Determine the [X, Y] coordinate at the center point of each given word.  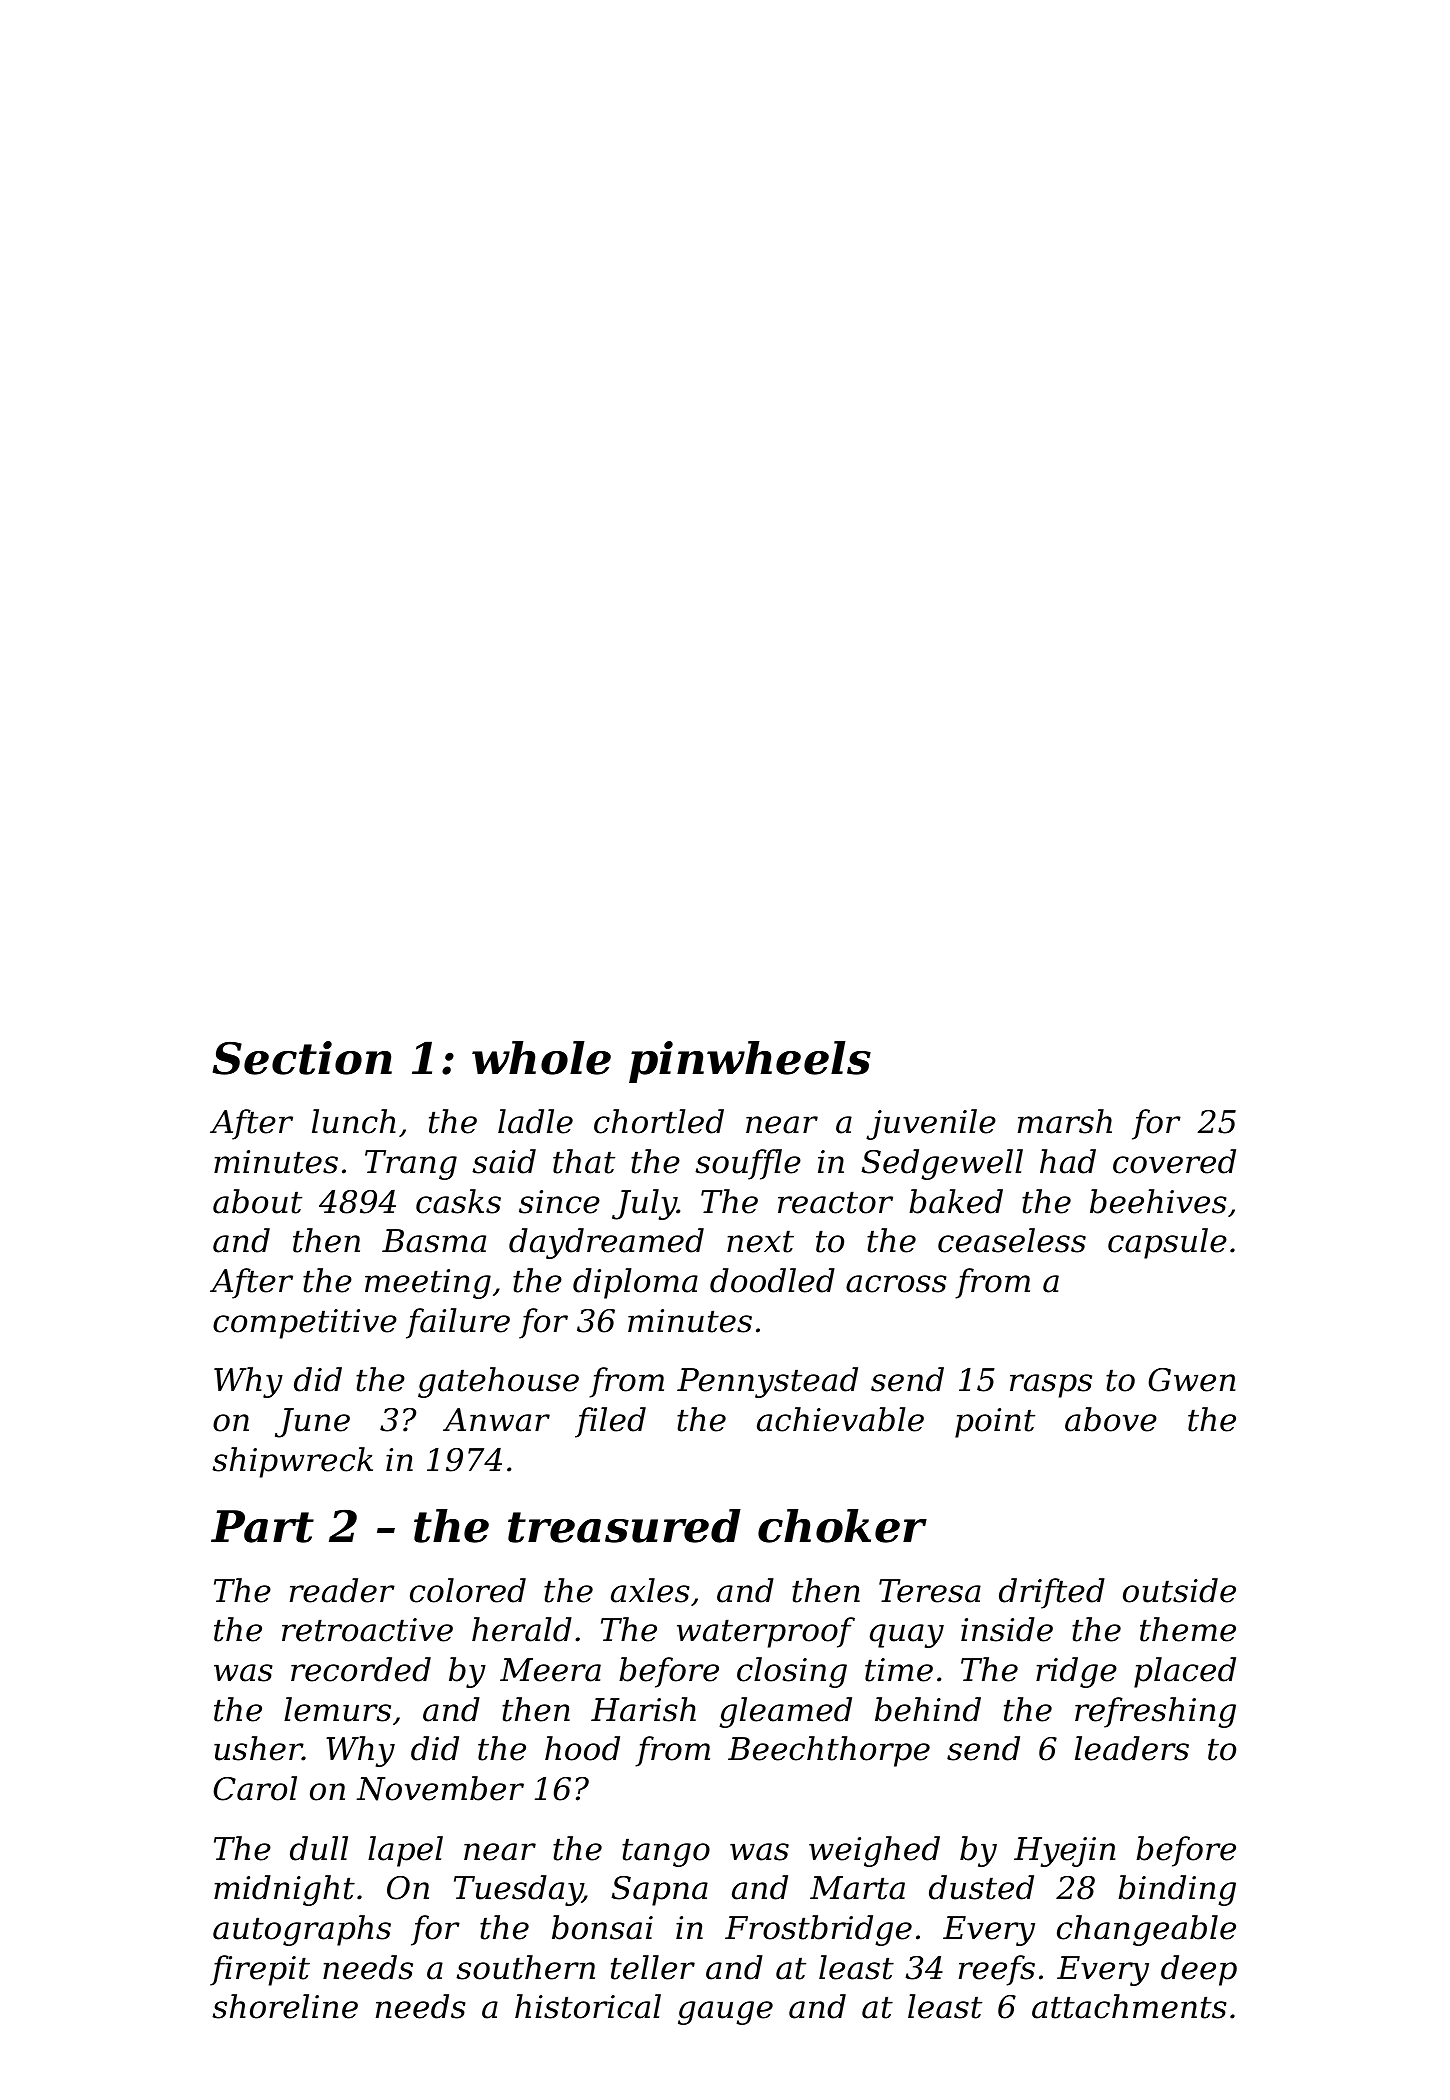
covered [1174, 1161]
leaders [1132, 1748]
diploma [635, 1283]
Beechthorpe [829, 1751]
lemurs [337, 1709]
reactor [835, 1202]
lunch [354, 1121]
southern [525, 1967]
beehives [1158, 1201]
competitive [305, 1324]
